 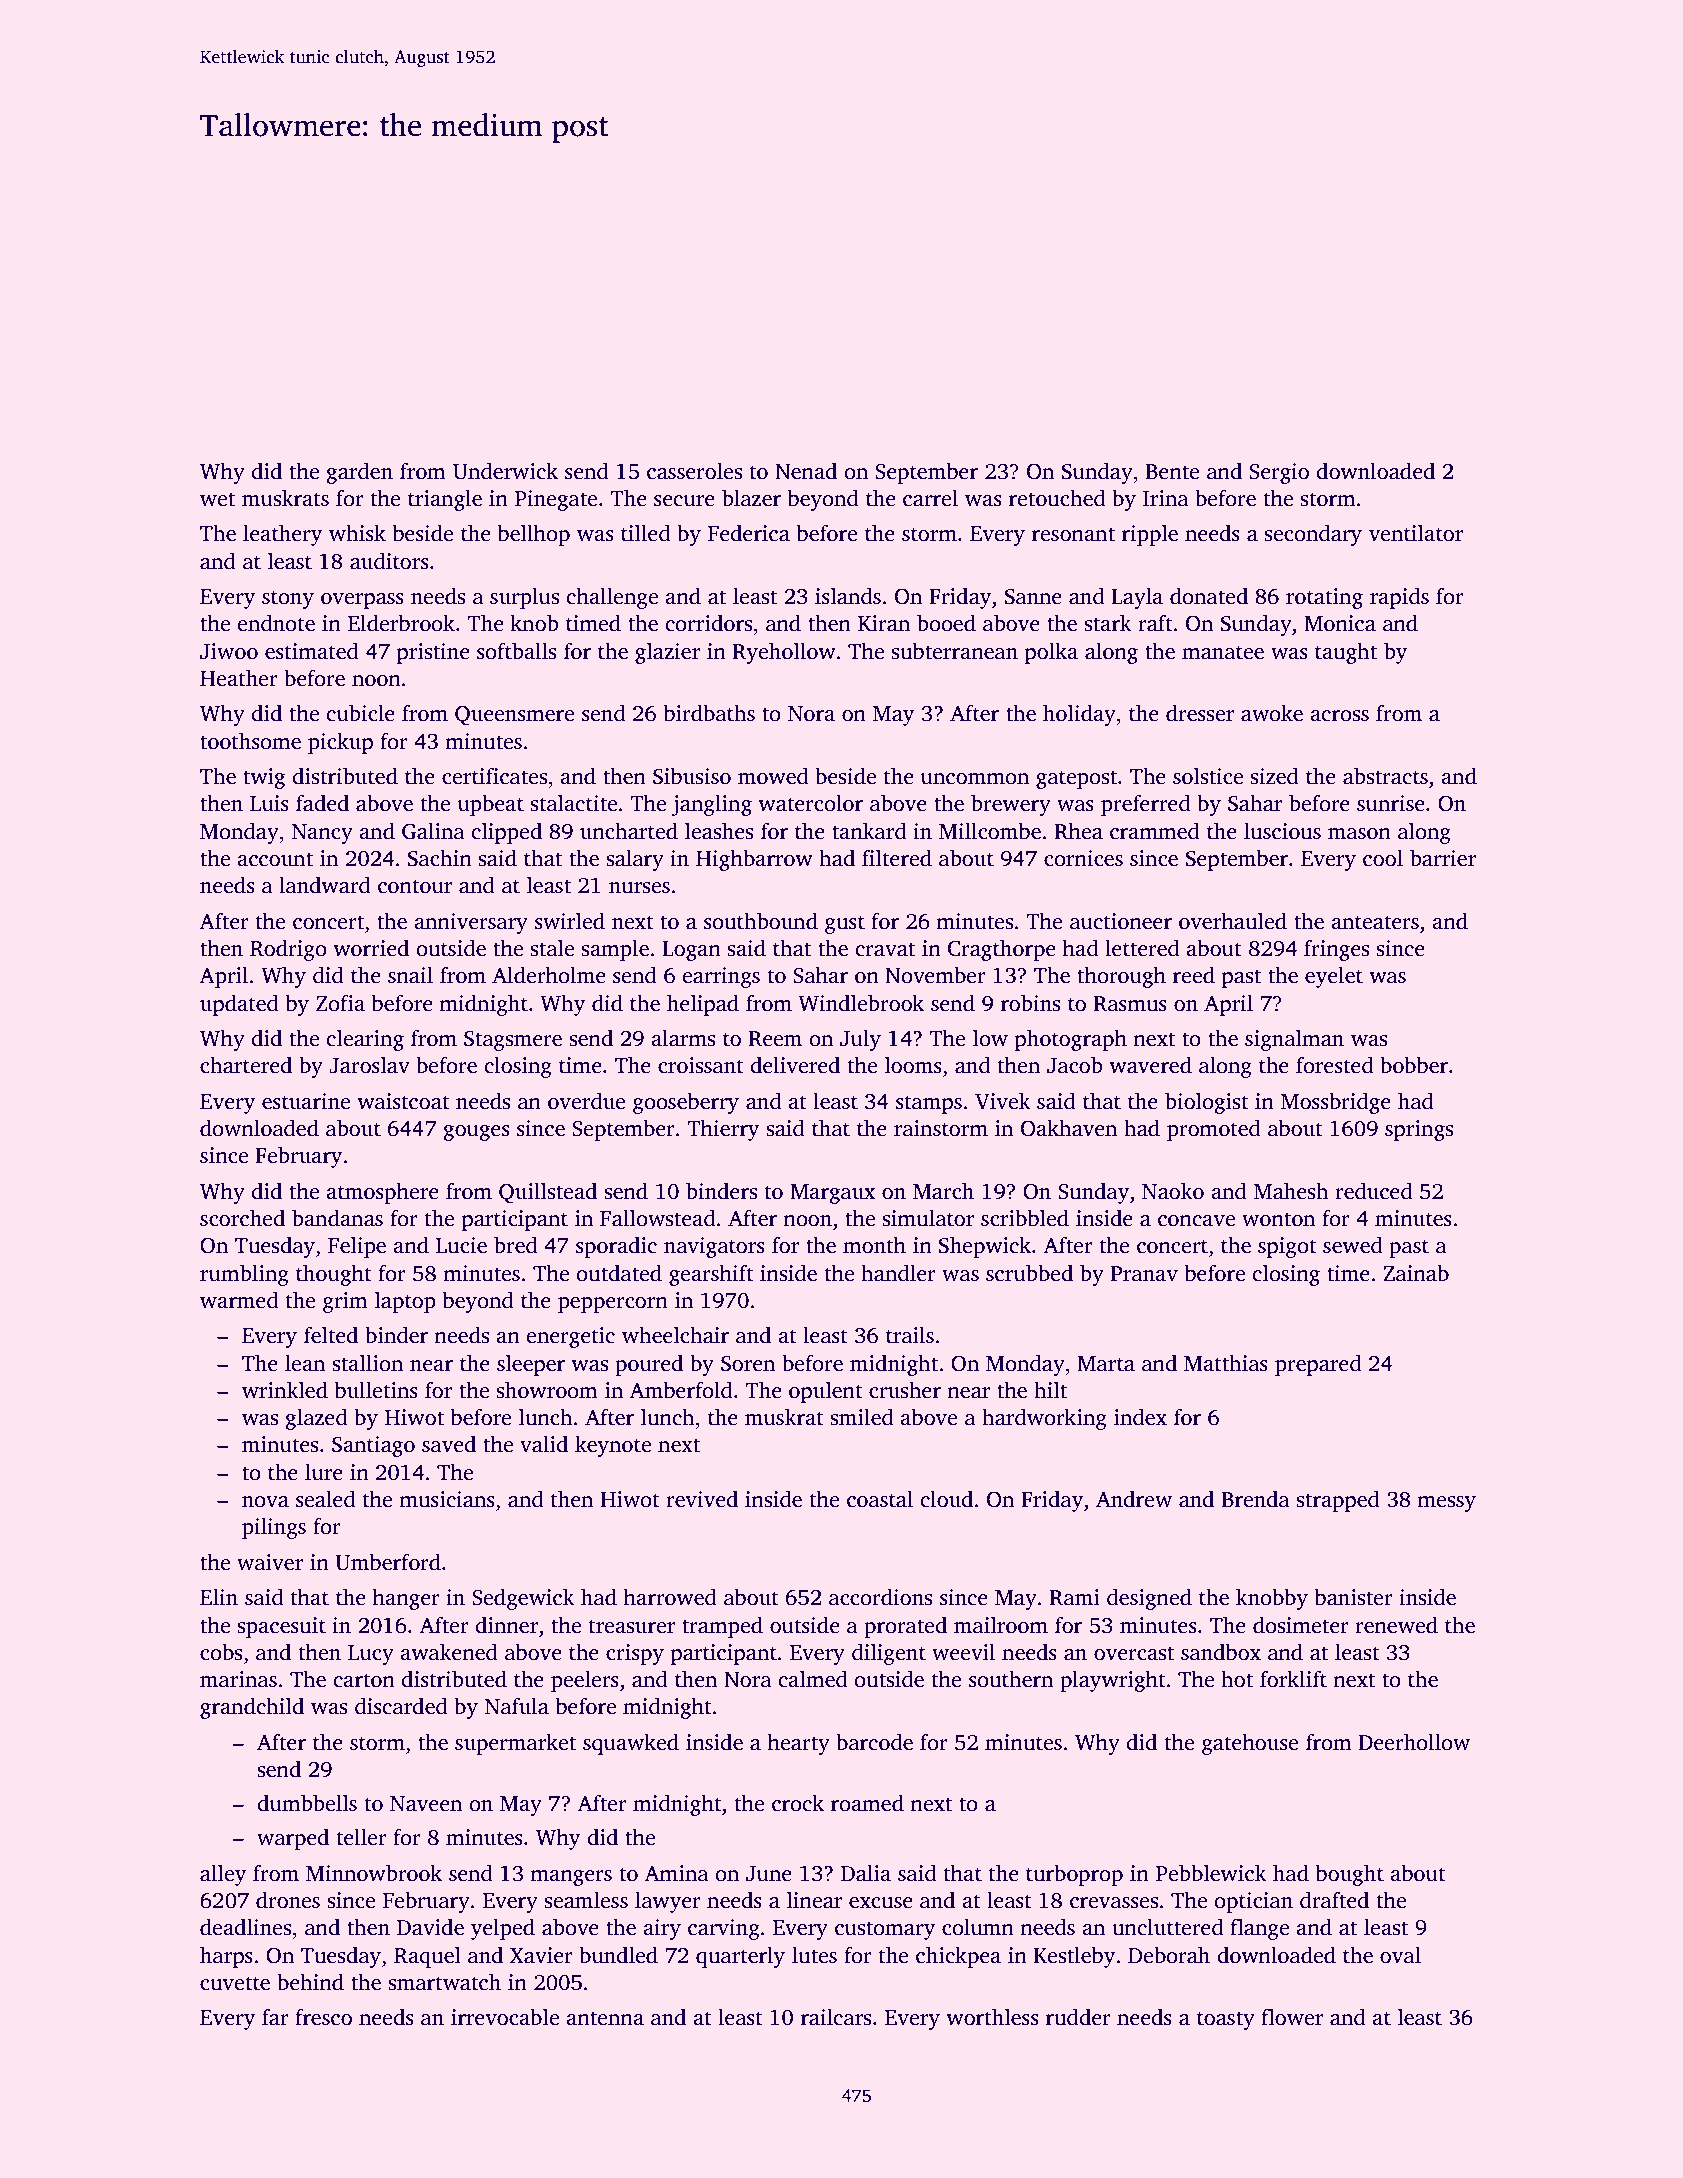 I want to click on far, so click(x=275, y=2017).
